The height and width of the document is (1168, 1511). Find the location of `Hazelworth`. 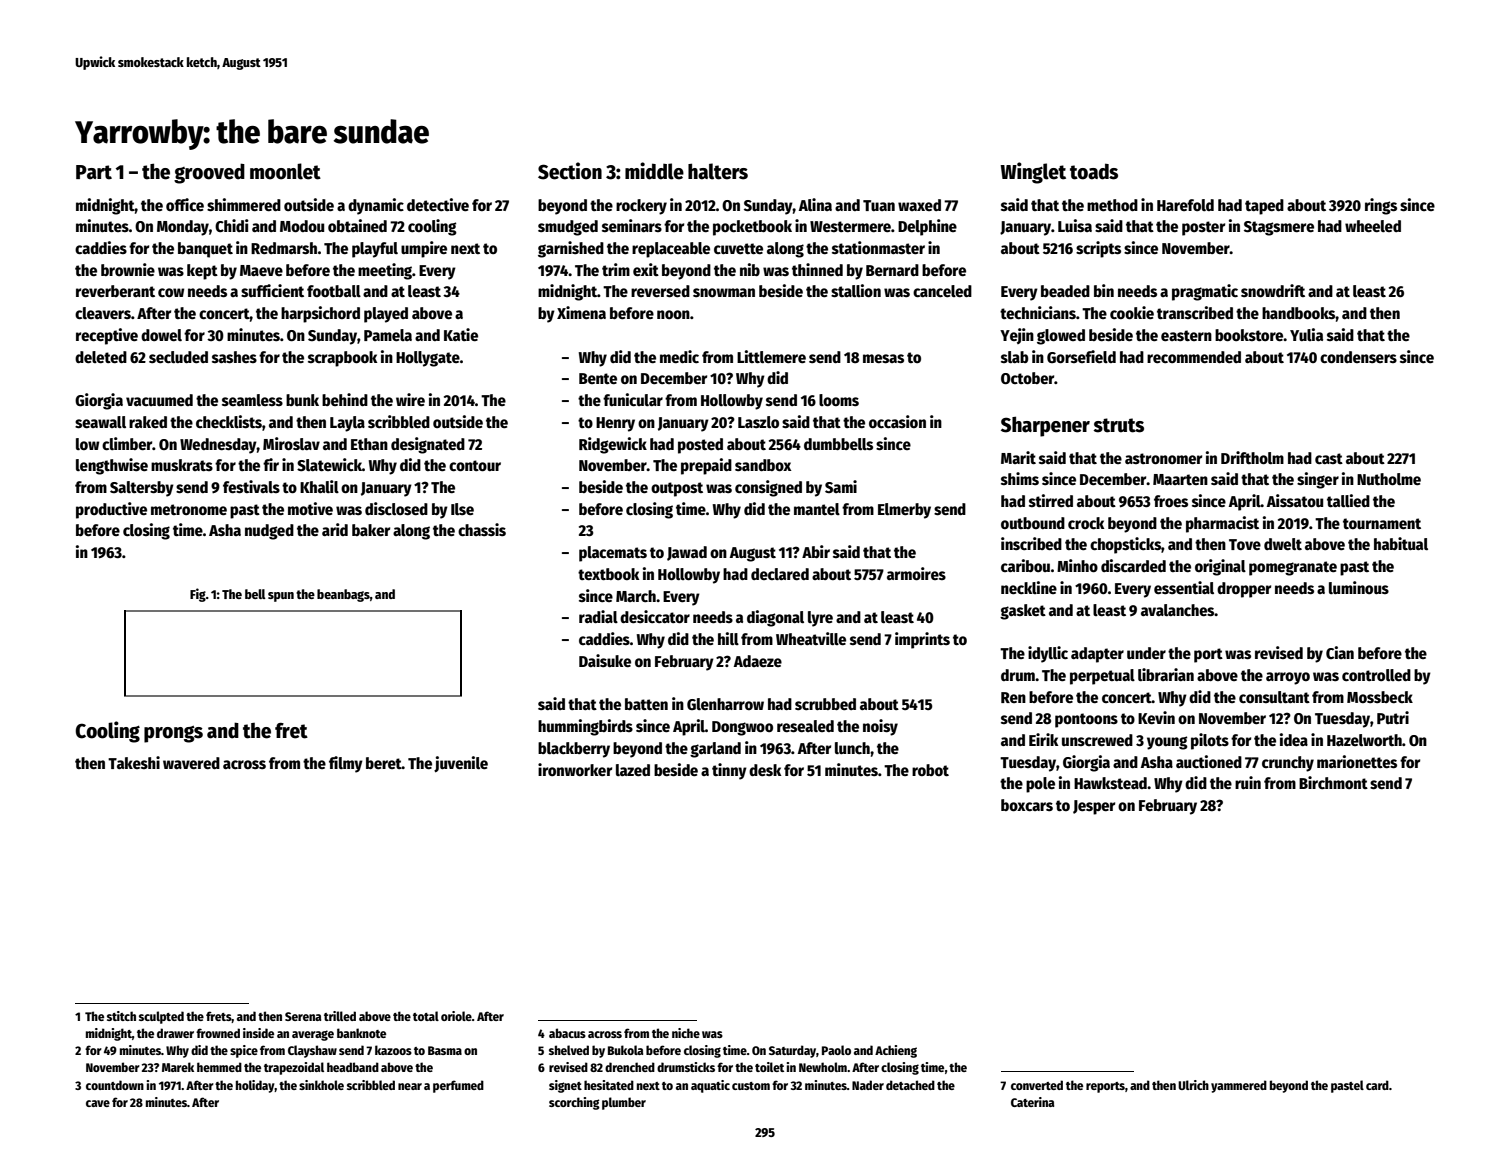

Hazelworth is located at coordinates (1364, 740).
